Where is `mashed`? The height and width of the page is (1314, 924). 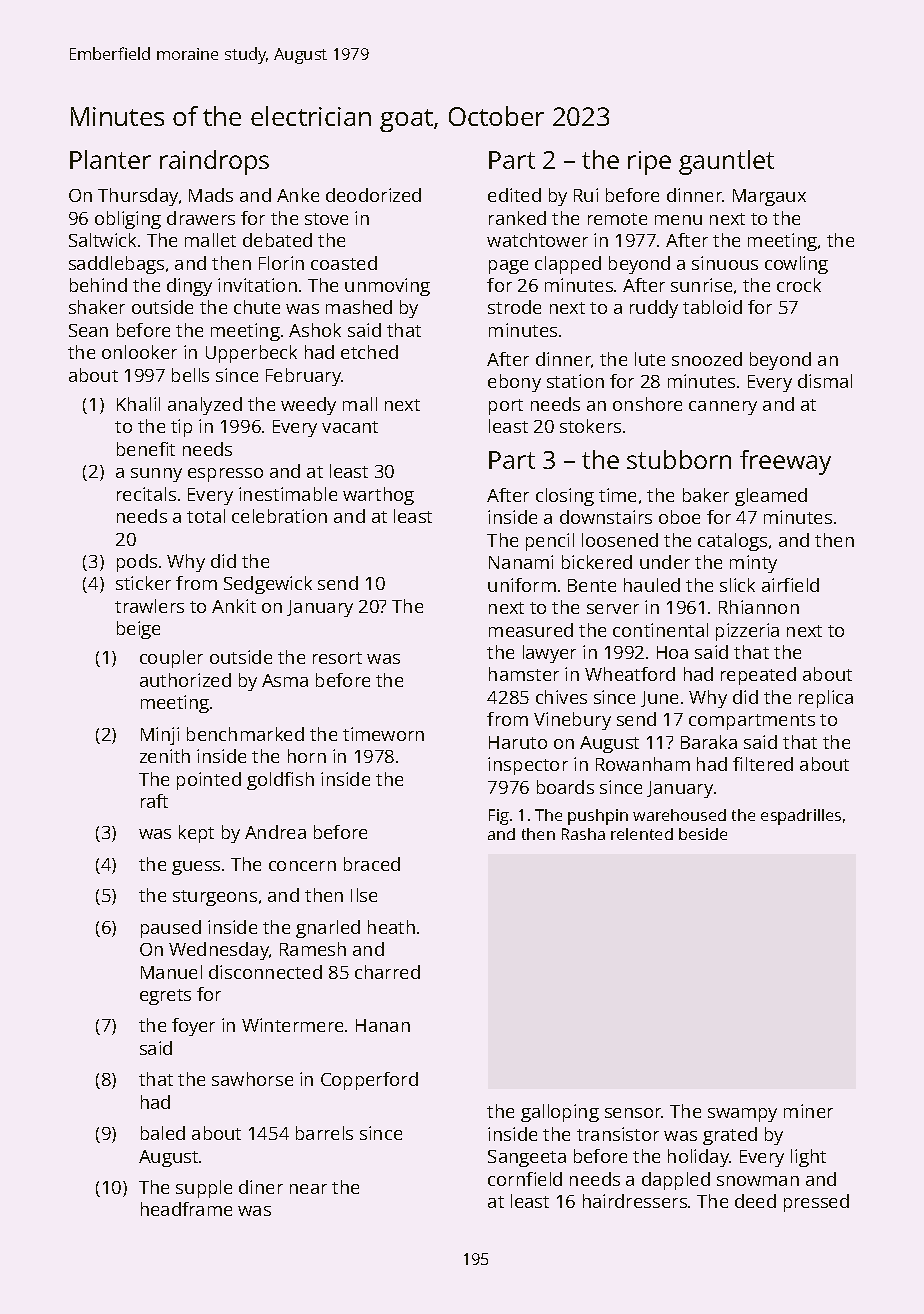
mashed is located at coordinates (359, 307).
